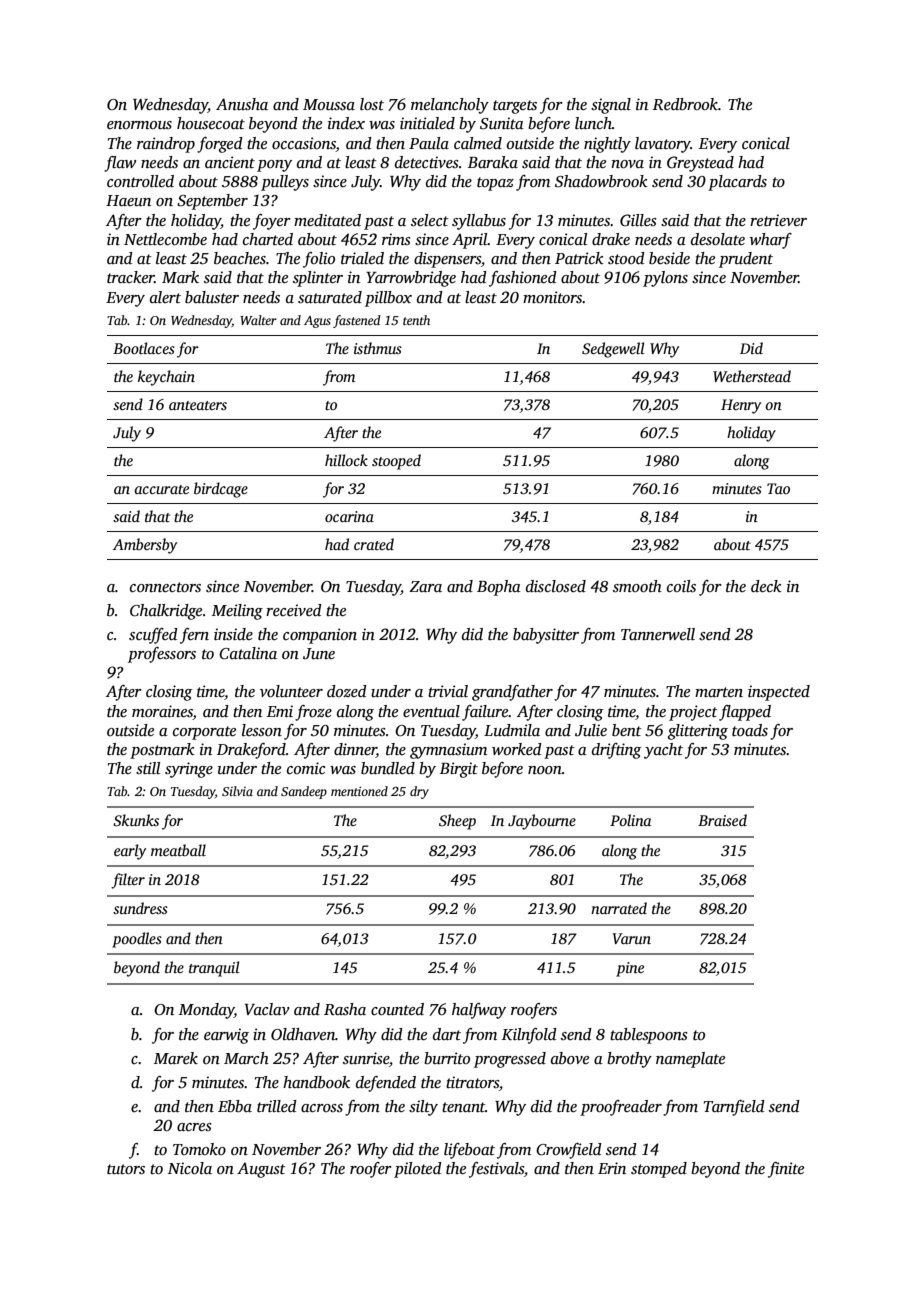  I want to click on Redbrook, so click(685, 104).
